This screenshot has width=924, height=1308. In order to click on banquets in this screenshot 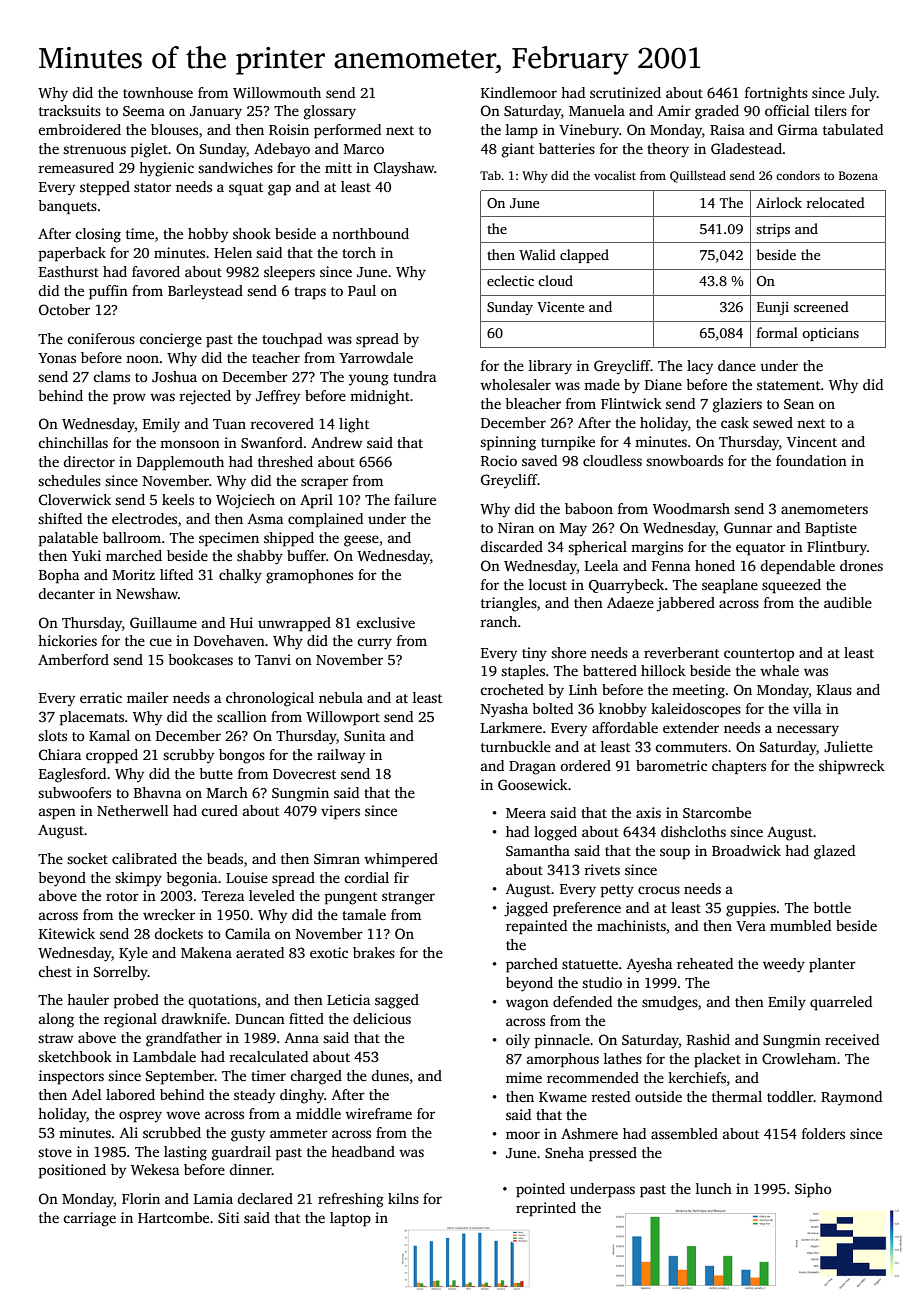, I will do `click(67, 207)`.
